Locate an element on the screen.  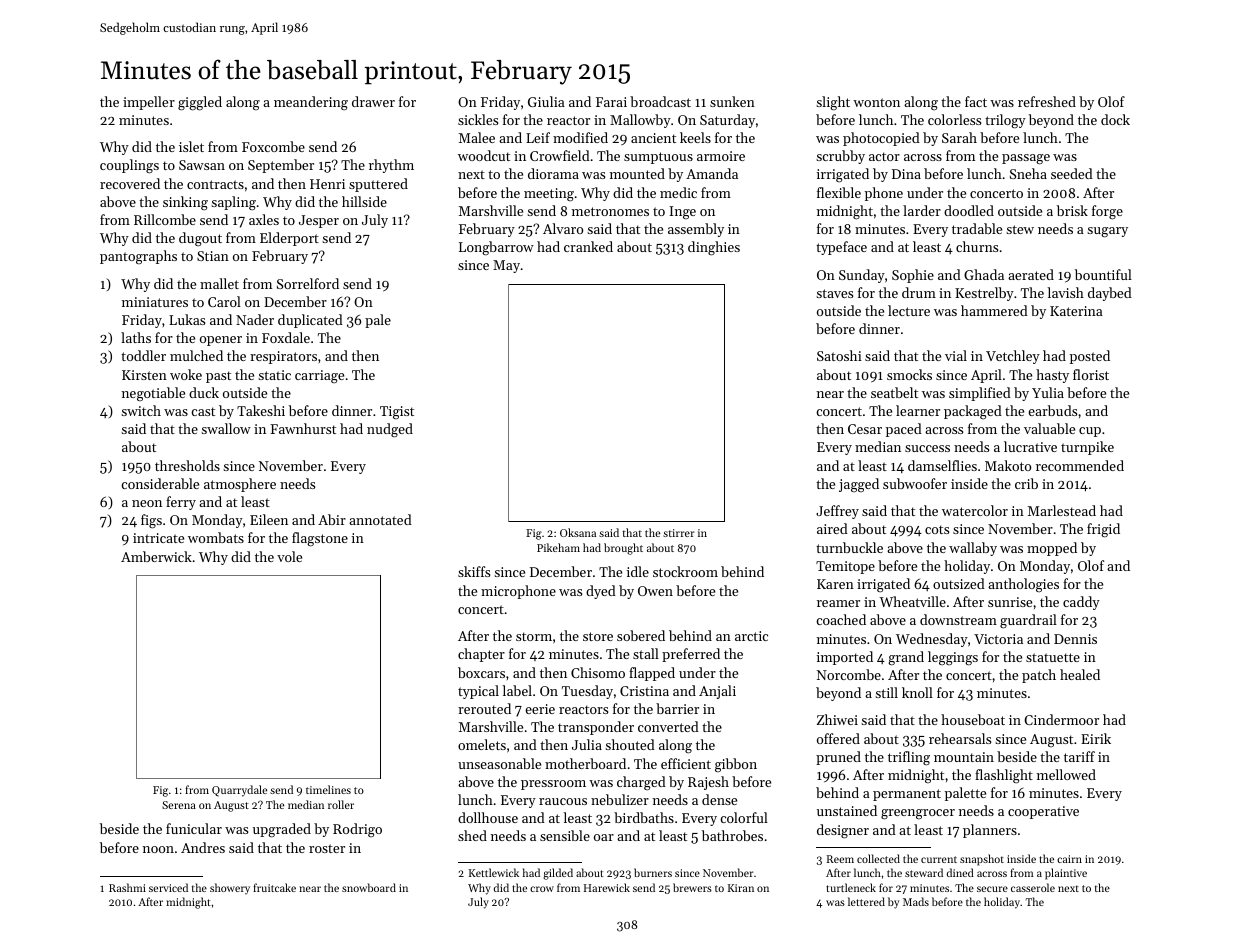
Rashmi is located at coordinates (127, 887).
